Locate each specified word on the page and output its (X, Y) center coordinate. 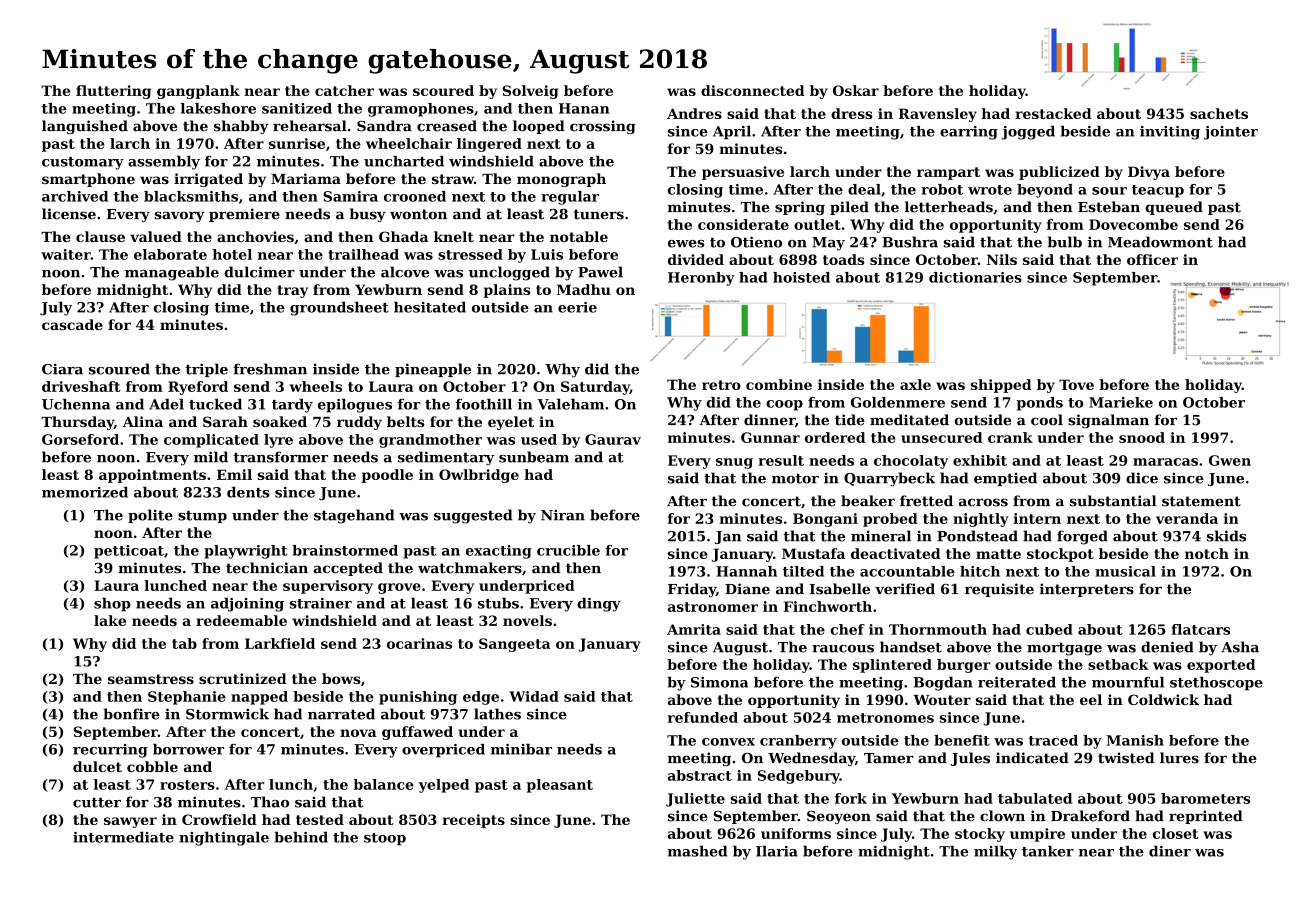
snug (734, 463)
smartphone (88, 180)
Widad (534, 696)
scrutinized (243, 678)
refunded (703, 717)
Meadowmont (1160, 242)
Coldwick (1163, 699)
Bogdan (943, 684)
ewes (686, 244)
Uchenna (76, 404)
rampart (948, 173)
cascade (72, 324)
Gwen (1230, 460)
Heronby (701, 279)
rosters (187, 785)
